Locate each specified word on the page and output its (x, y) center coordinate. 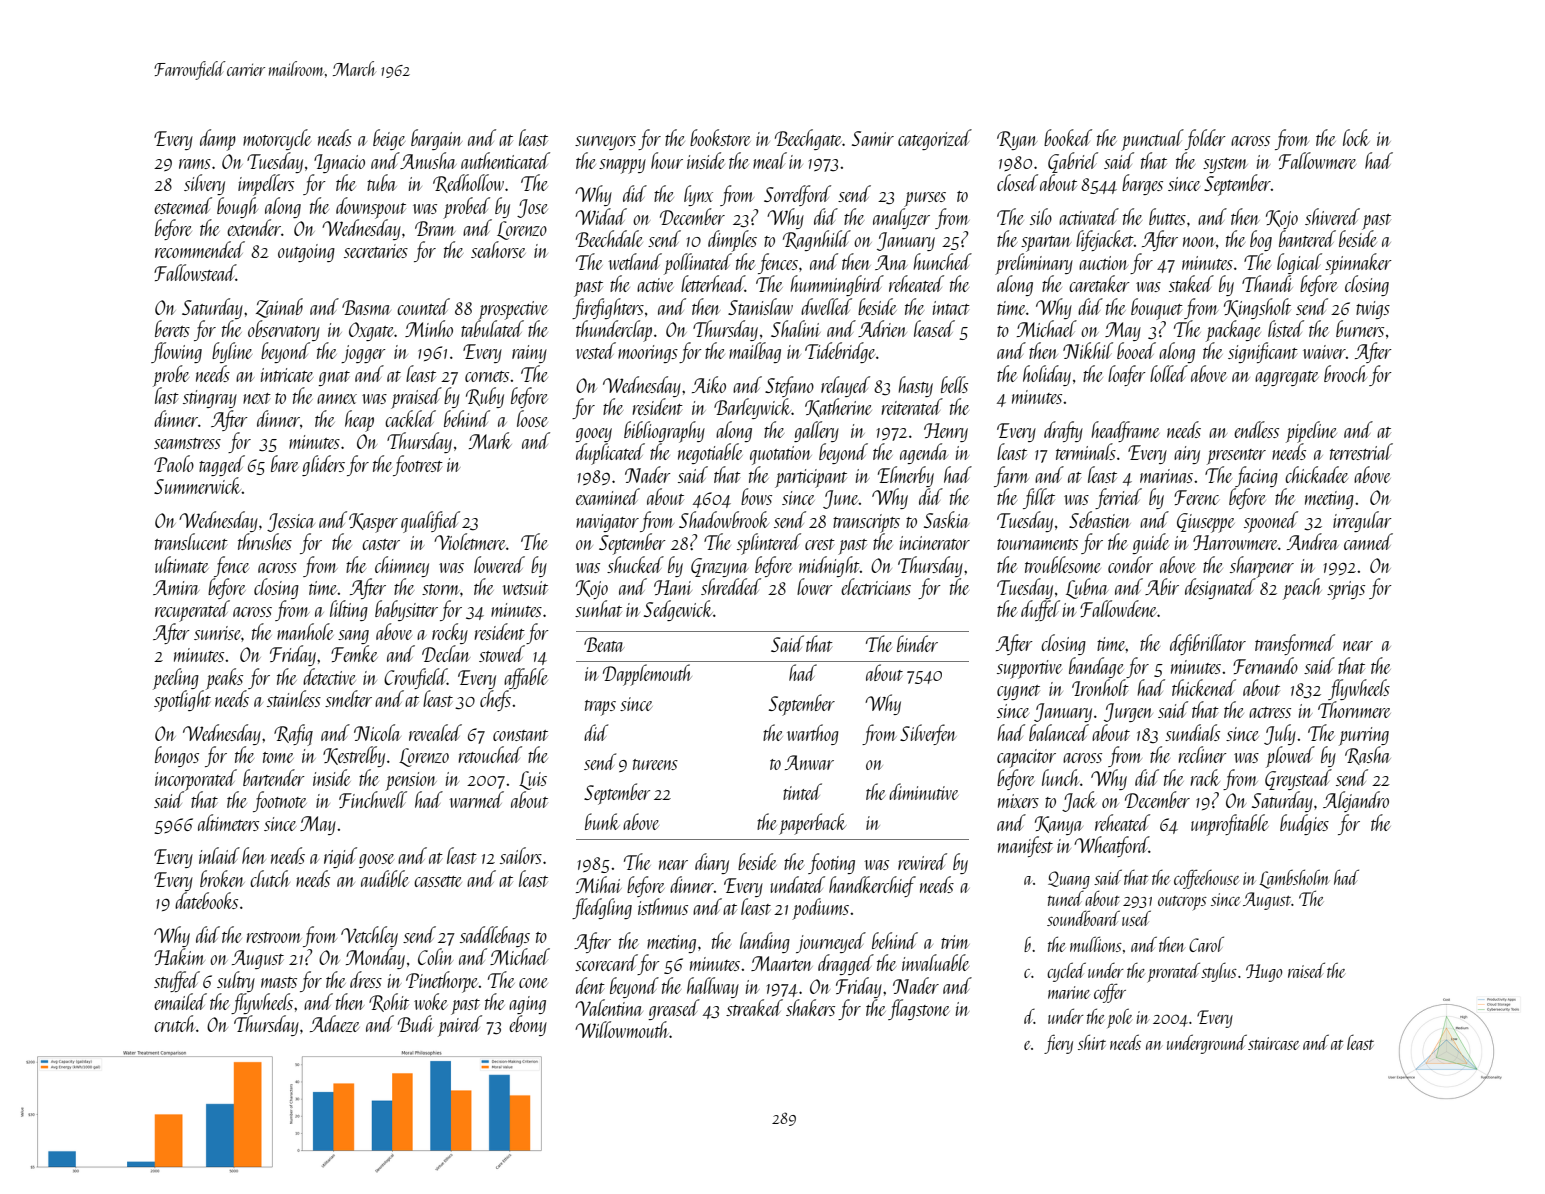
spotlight (182, 701)
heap (359, 421)
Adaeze (335, 1023)
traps (600, 708)
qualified (430, 522)
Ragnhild (817, 240)
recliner (1203, 754)
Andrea (1313, 541)
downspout (371, 208)
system (1225, 165)
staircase (1273, 1043)
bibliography (664, 432)
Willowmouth (622, 1029)
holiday (1047, 375)
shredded (731, 586)
